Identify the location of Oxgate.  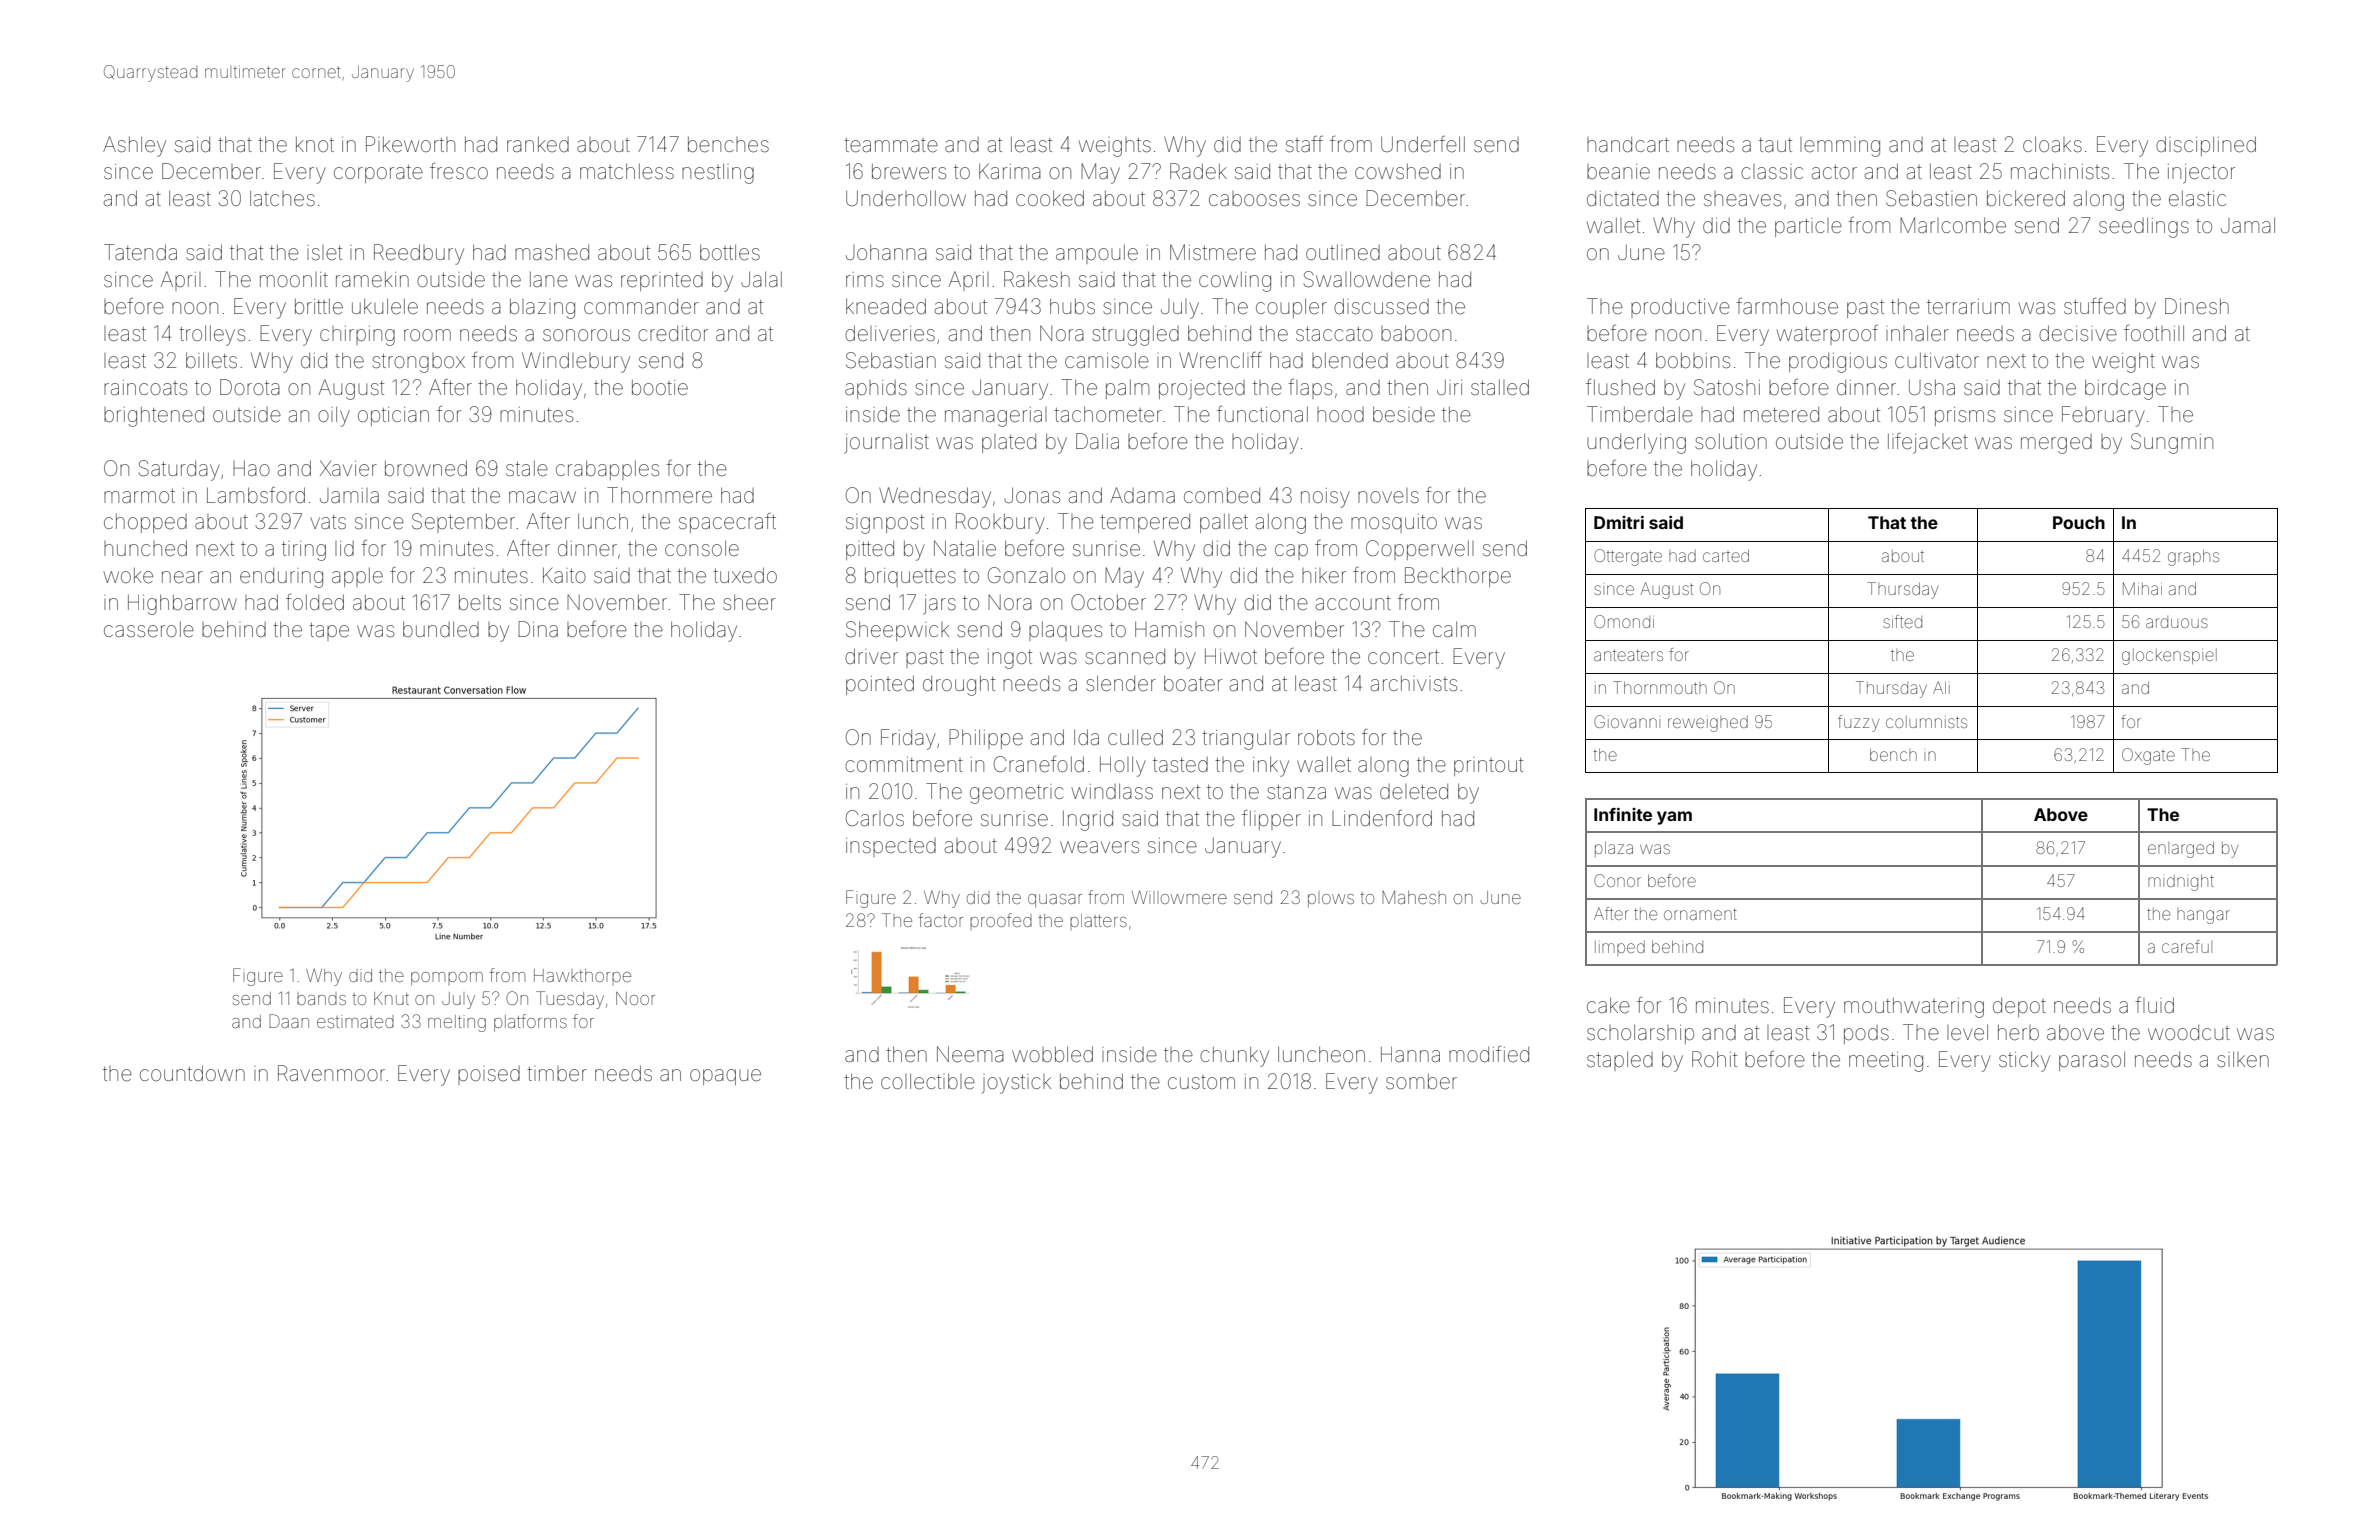
(2148, 756).
